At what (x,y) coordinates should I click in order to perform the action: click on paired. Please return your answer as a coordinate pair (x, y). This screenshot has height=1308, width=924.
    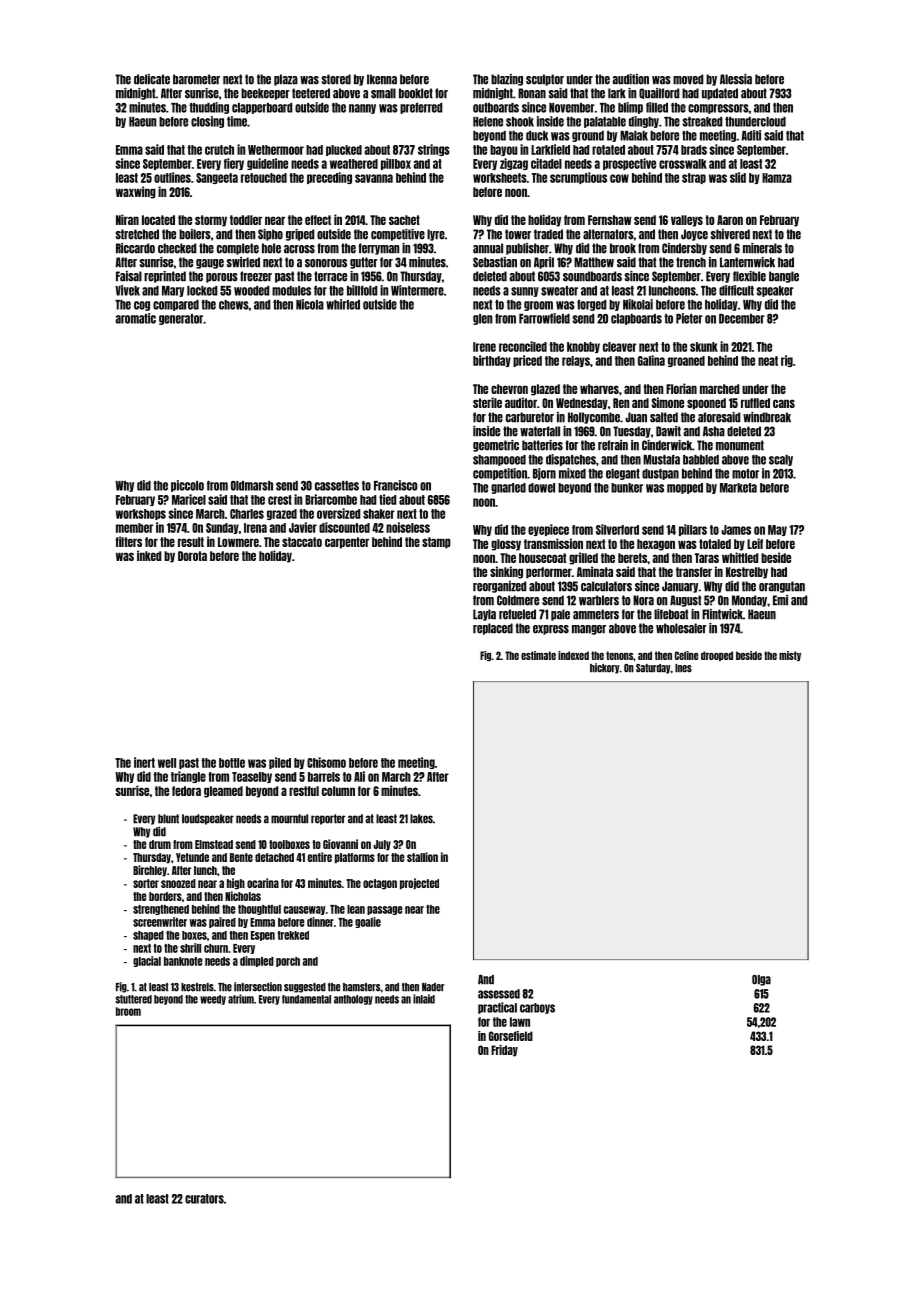
    Looking at the image, I should click on (222, 922).
